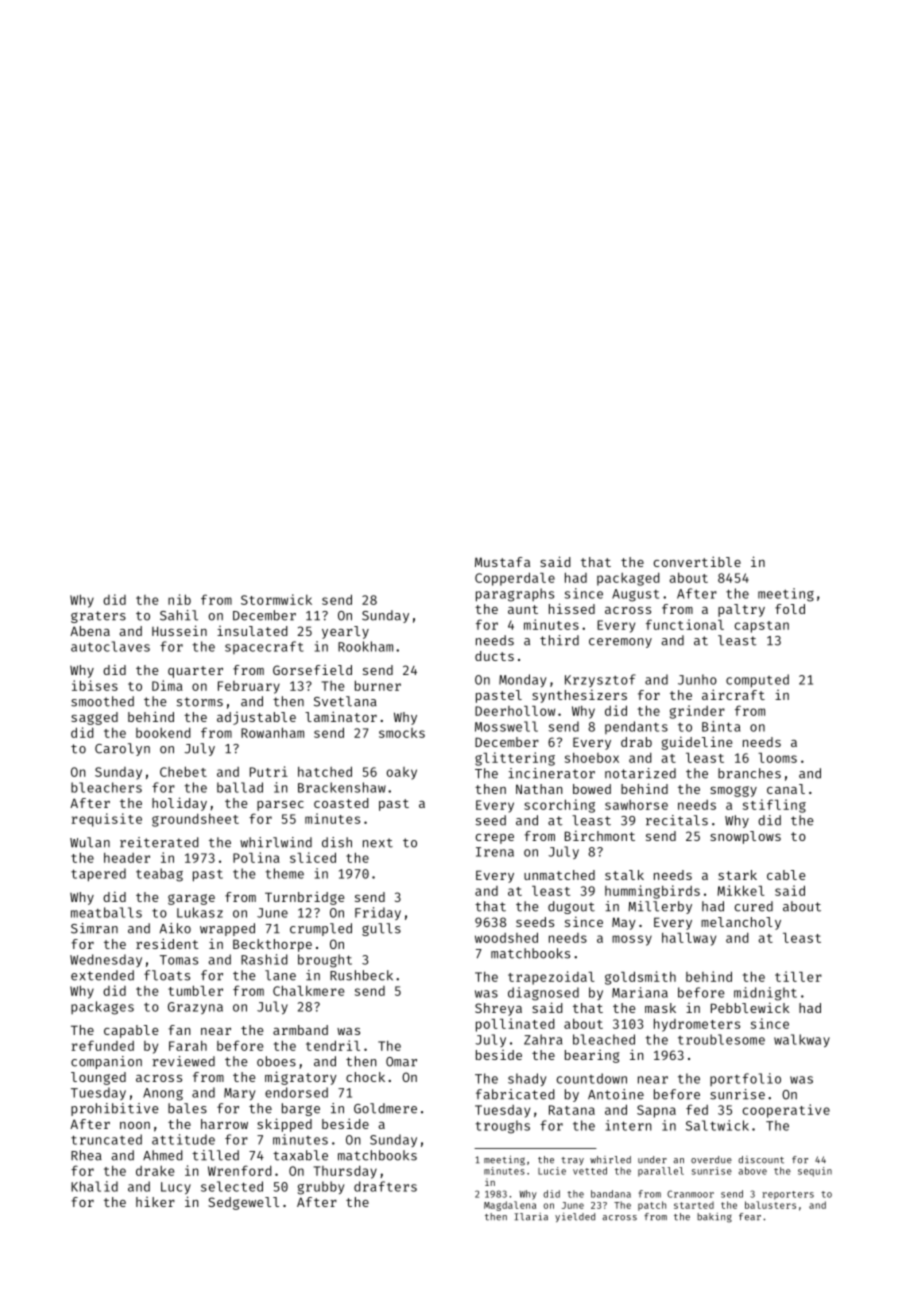  Describe the element at coordinates (333, 1045) in the image. I see `tendril` at that location.
